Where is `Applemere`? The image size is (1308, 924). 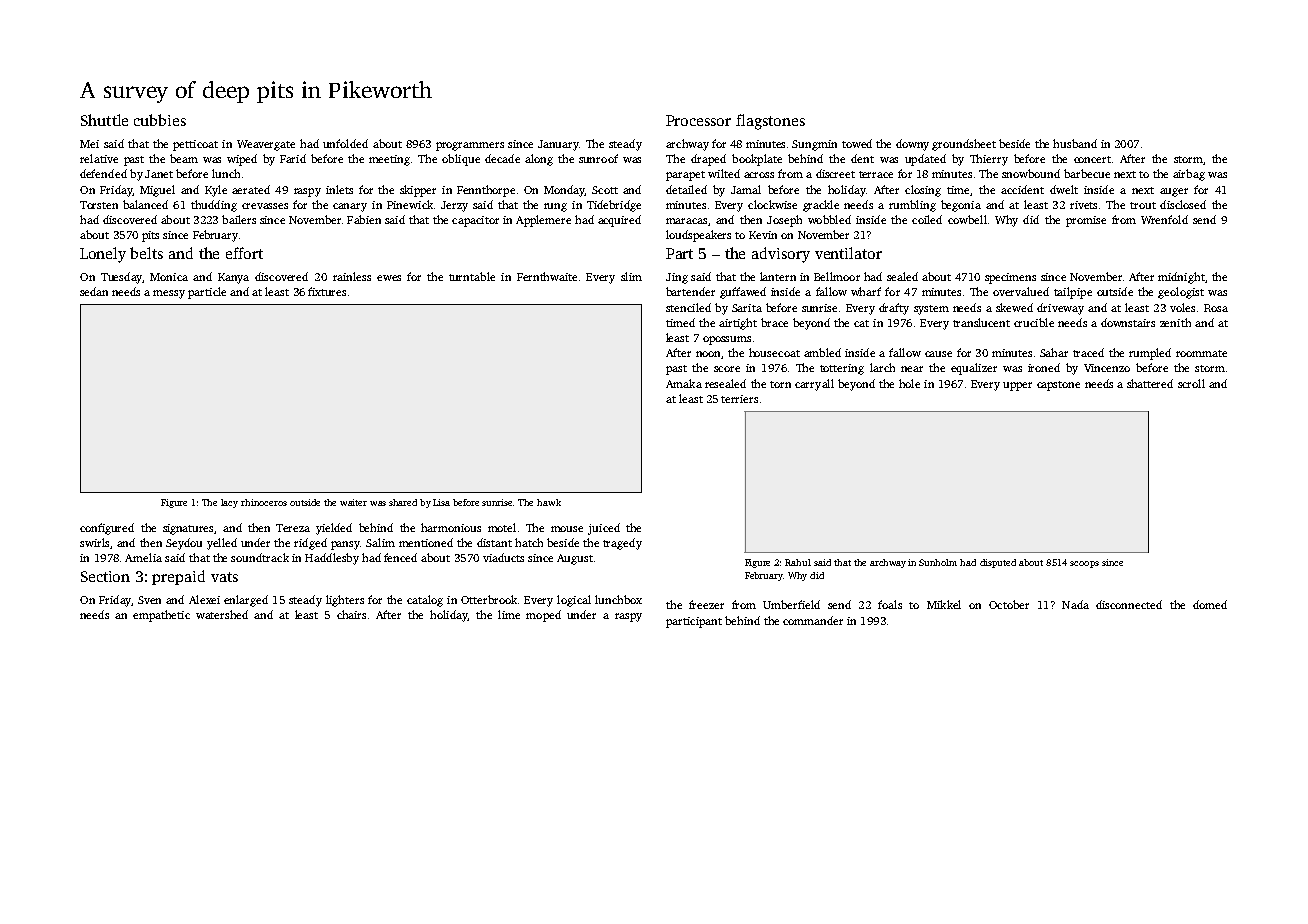
Applemere is located at coordinates (543, 221).
